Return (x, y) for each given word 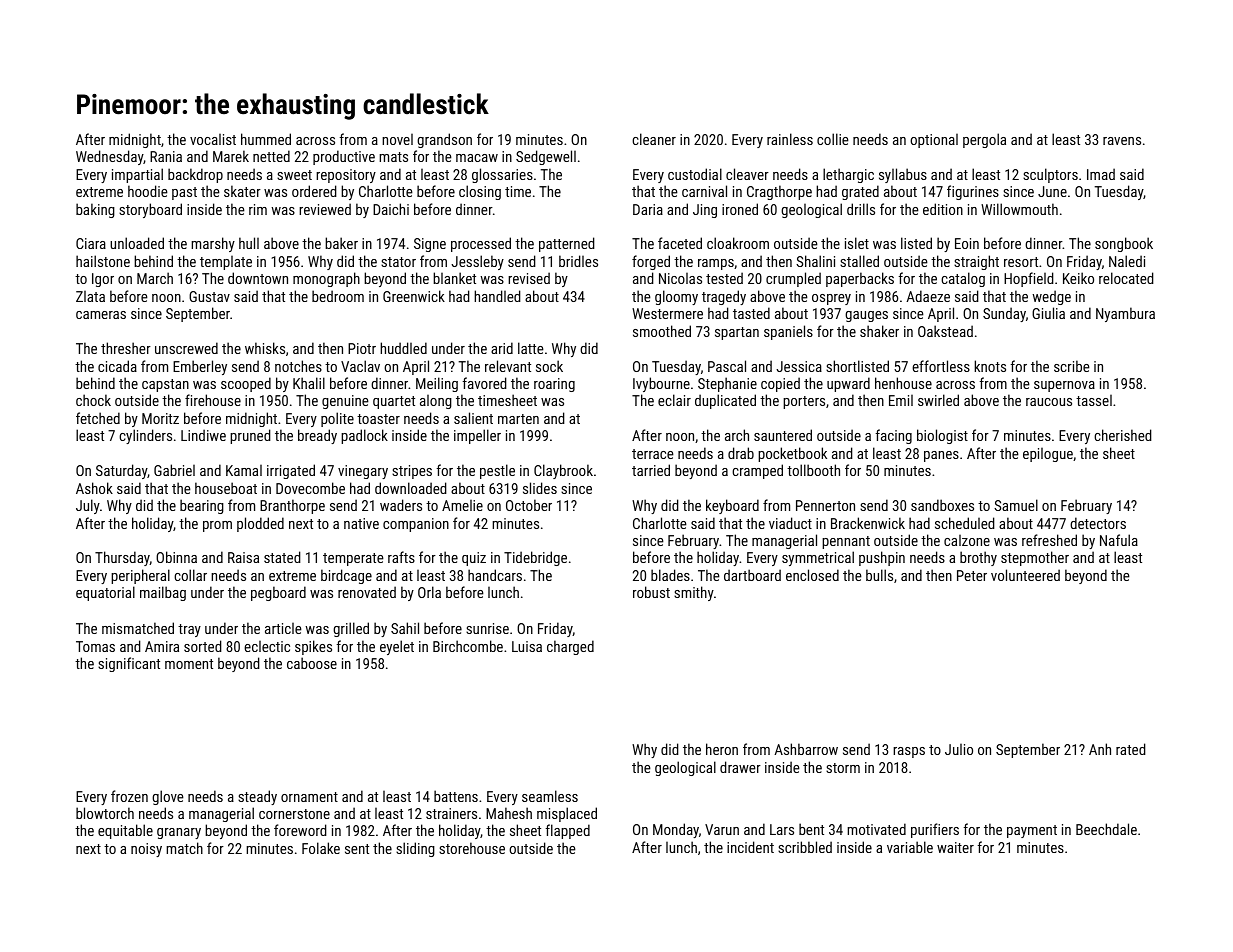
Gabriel (174, 470)
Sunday (1004, 314)
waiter (955, 847)
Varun (722, 829)
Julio (959, 749)
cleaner (654, 139)
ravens (1122, 141)
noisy (146, 850)
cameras (101, 315)
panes (941, 456)
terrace (653, 454)
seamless (550, 796)
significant (129, 664)
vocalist (213, 139)
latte (531, 348)
